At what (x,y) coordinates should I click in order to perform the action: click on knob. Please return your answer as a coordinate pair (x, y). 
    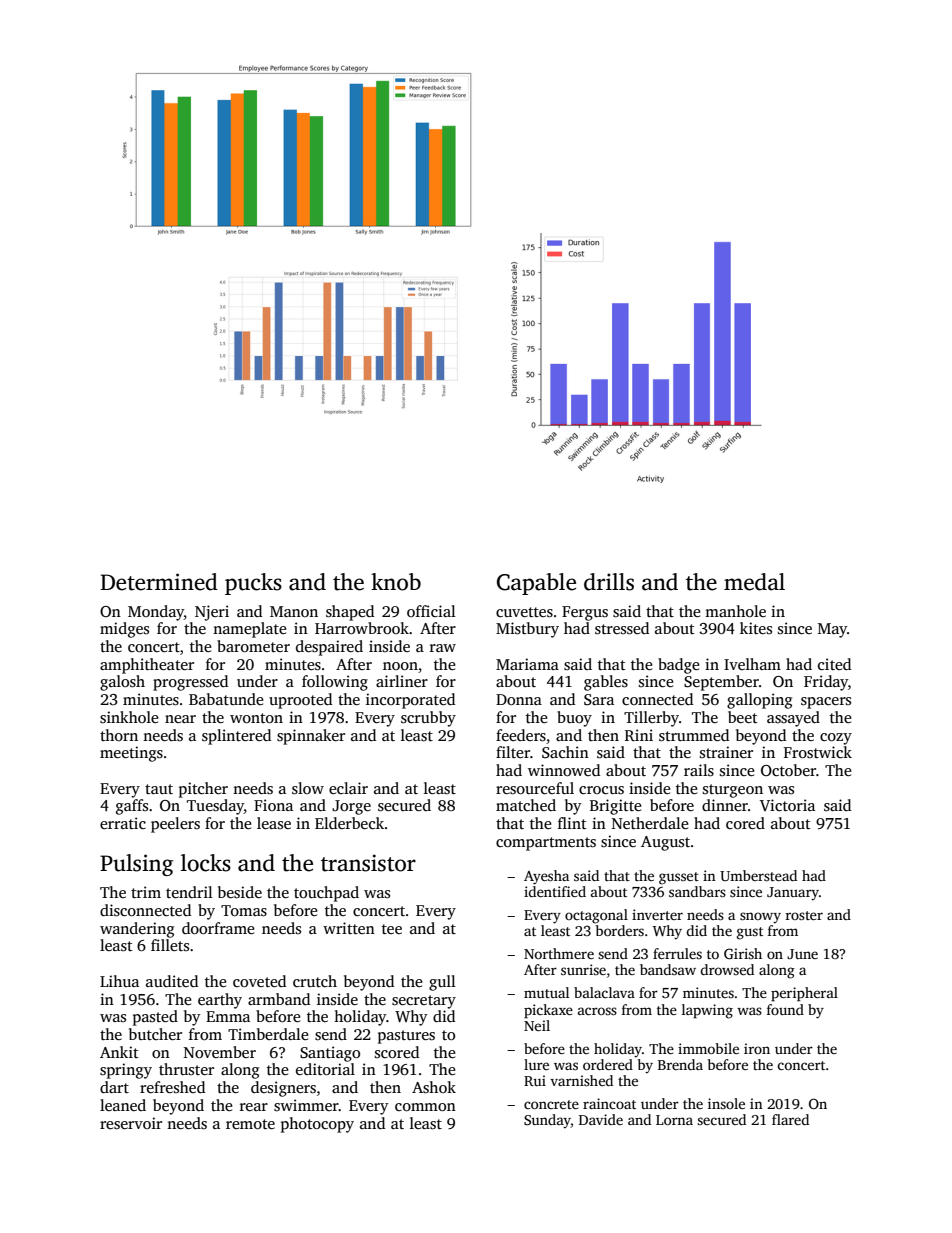
    Looking at the image, I should click on (396, 582).
